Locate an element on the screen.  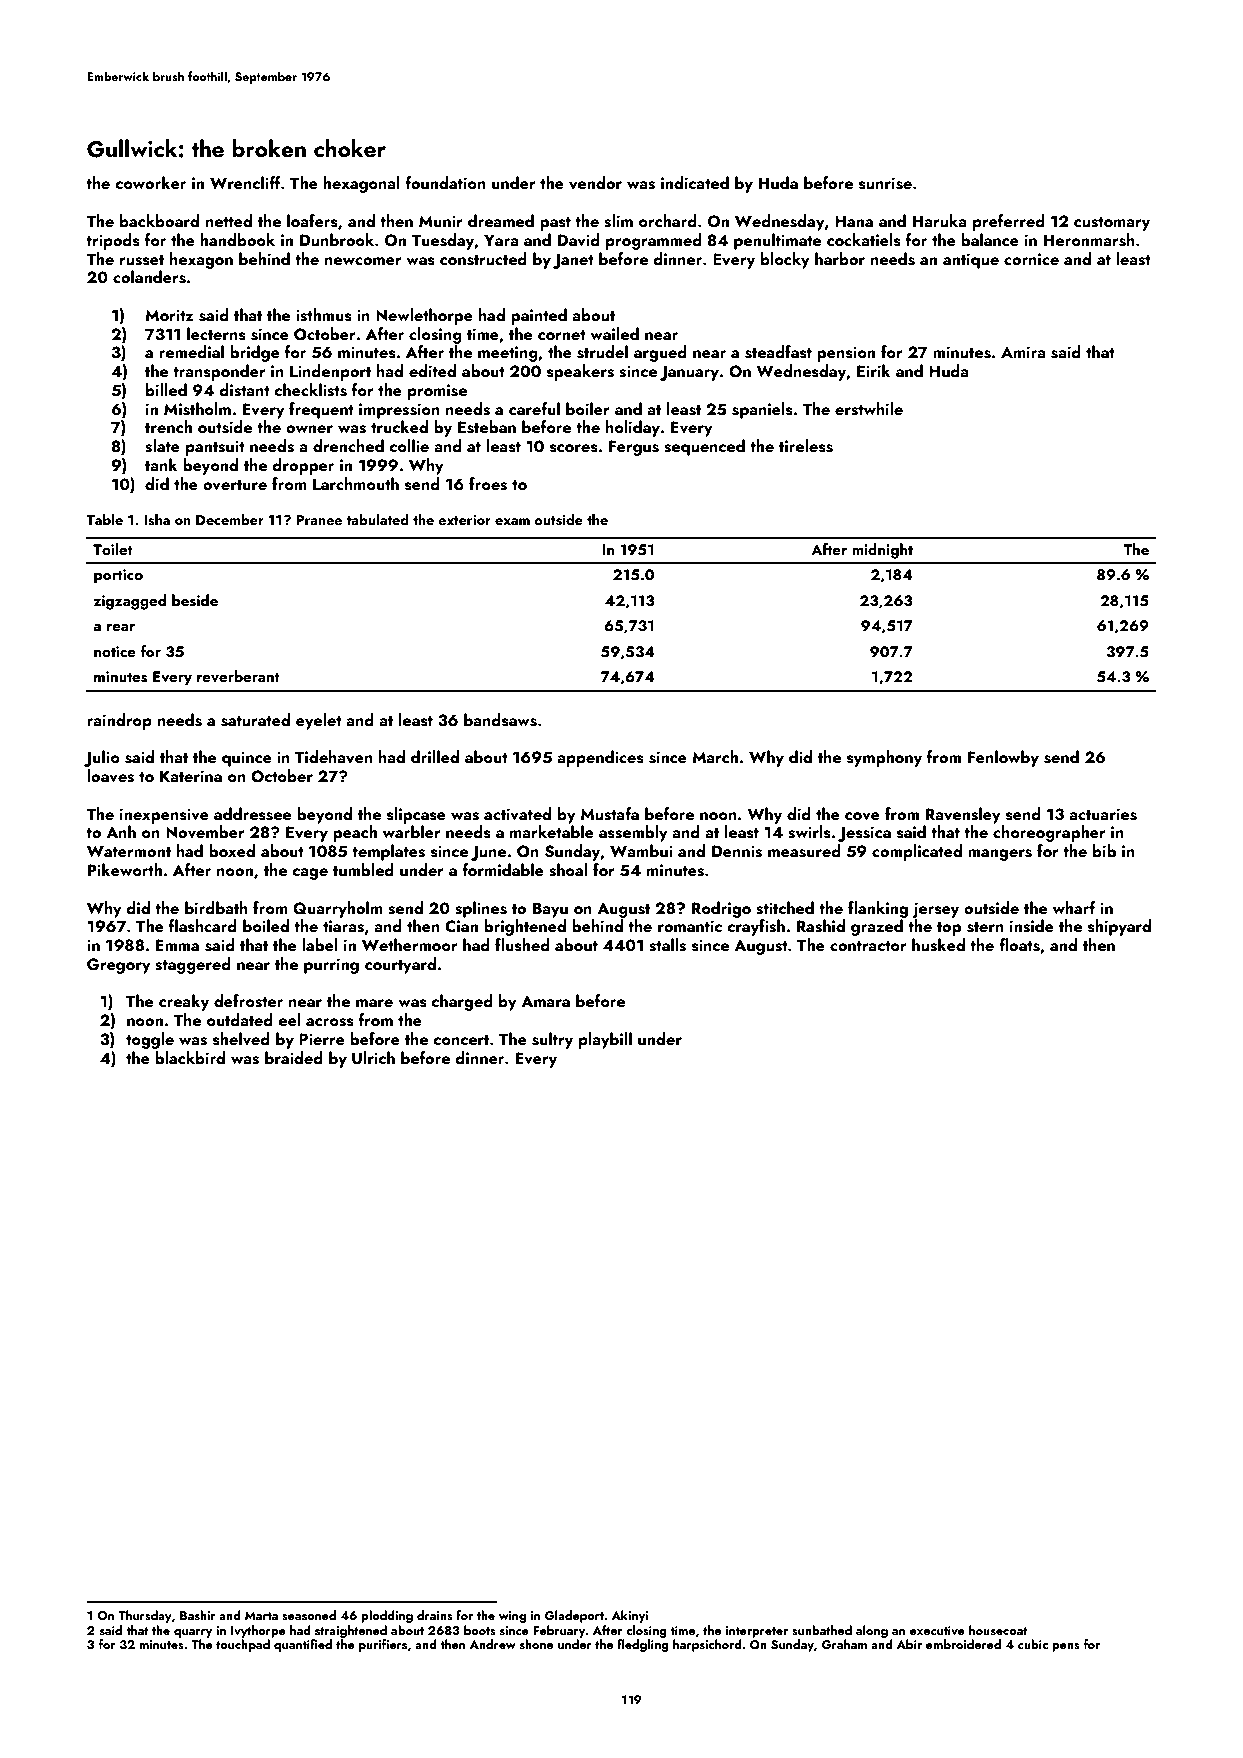
midnight is located at coordinates (882, 551).
